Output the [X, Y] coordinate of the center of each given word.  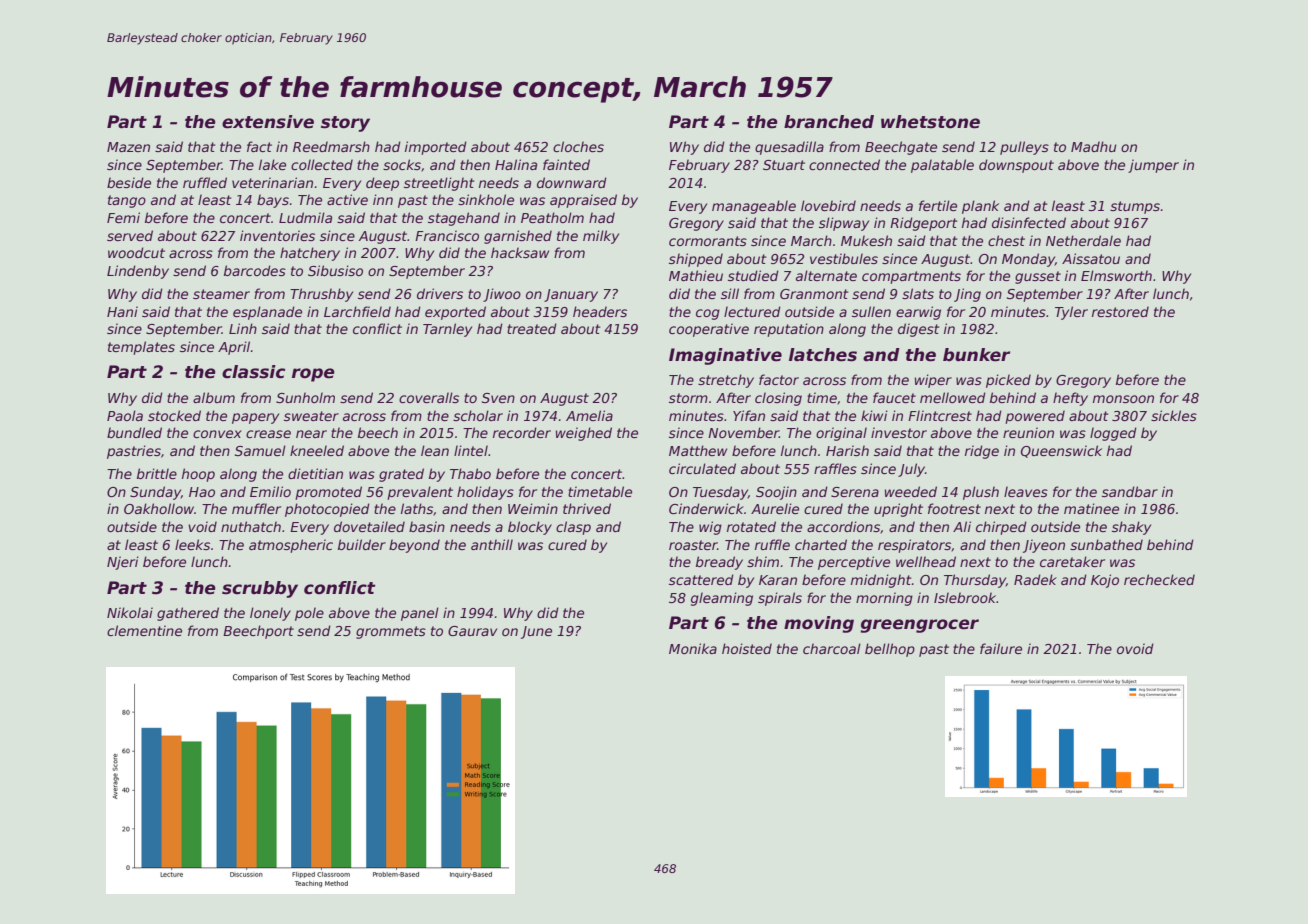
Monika [693, 648]
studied [753, 275]
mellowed [953, 397]
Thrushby [321, 295]
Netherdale [1083, 240]
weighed [584, 434]
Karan [778, 580]
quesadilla [789, 148]
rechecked [1159, 579]
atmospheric [291, 546]
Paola [125, 415]
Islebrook [965, 597]
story [345, 124]
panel [420, 614]
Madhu [1094, 146]
